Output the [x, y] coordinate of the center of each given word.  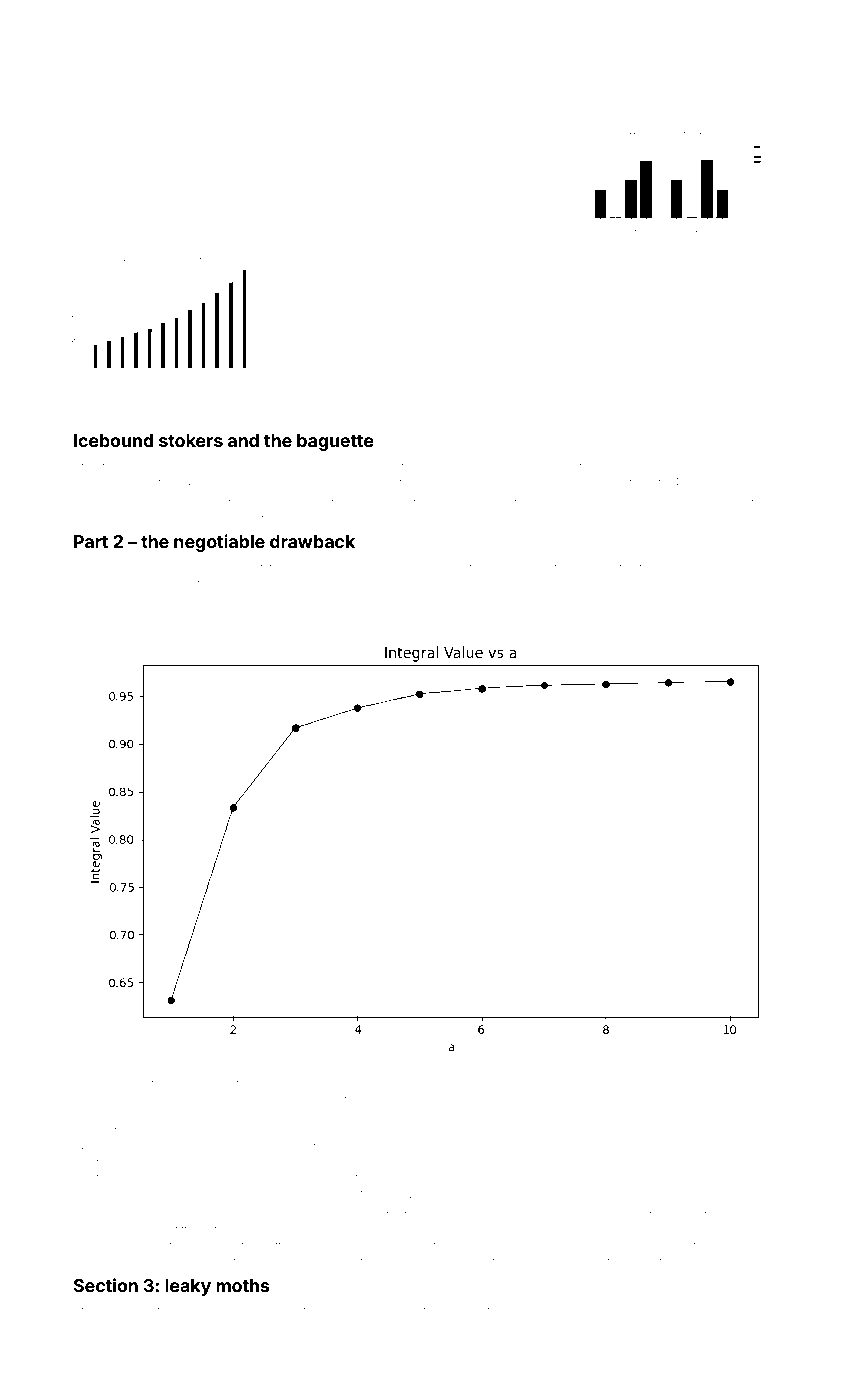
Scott [610, 1099]
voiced [671, 1245]
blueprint [389, 1099]
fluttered [180, 1261]
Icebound [113, 440]
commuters [127, 1115]
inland [708, 1100]
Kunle [553, 1099]
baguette [335, 442]
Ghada [114, 1083]
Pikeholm [677, 466]
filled [317, 603]
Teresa [339, 1193]
